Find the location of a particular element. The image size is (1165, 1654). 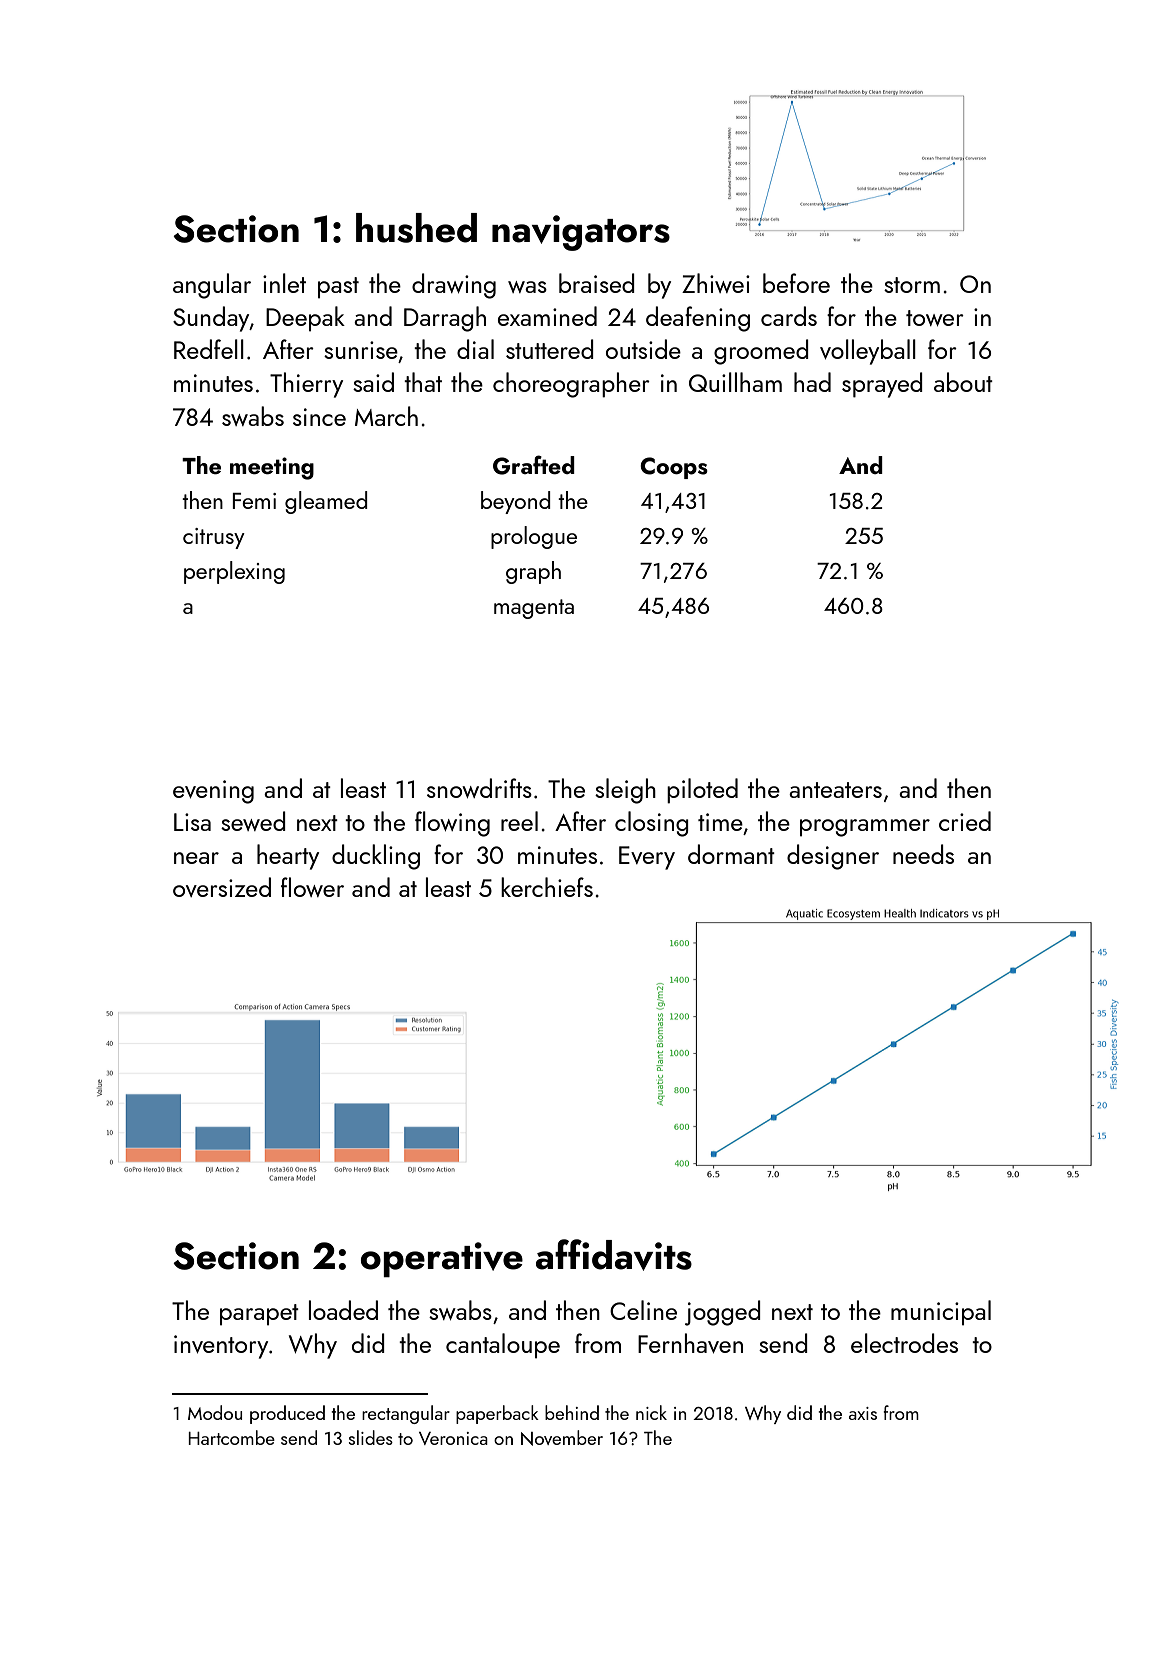

had is located at coordinates (812, 382).
